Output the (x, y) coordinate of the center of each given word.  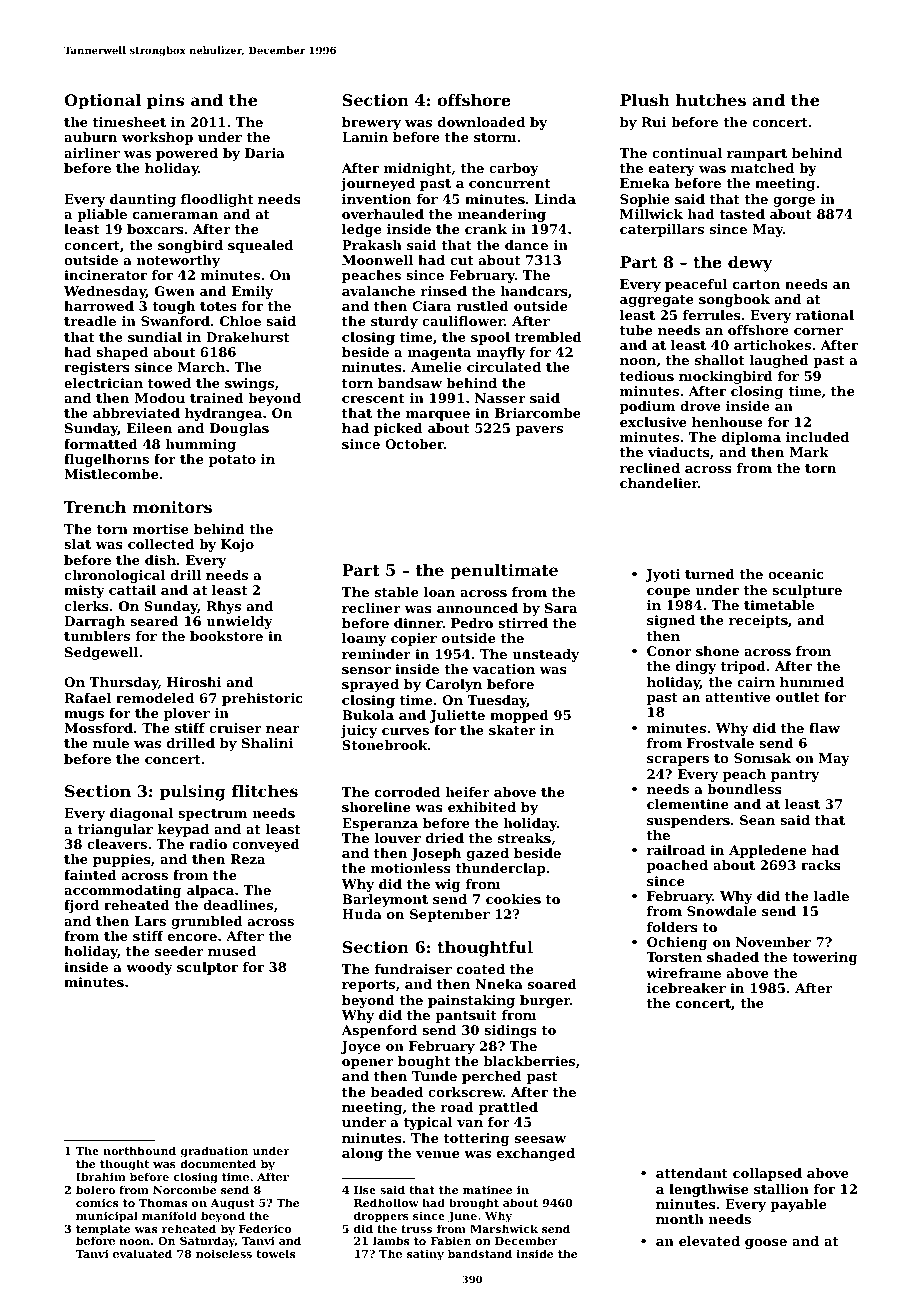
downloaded (481, 122)
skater (512, 730)
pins (165, 102)
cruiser (235, 728)
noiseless (224, 1253)
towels (275, 1253)
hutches (711, 100)
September (450, 915)
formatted (101, 444)
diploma (751, 438)
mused (232, 951)
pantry (795, 776)
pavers (539, 431)
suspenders (688, 821)
